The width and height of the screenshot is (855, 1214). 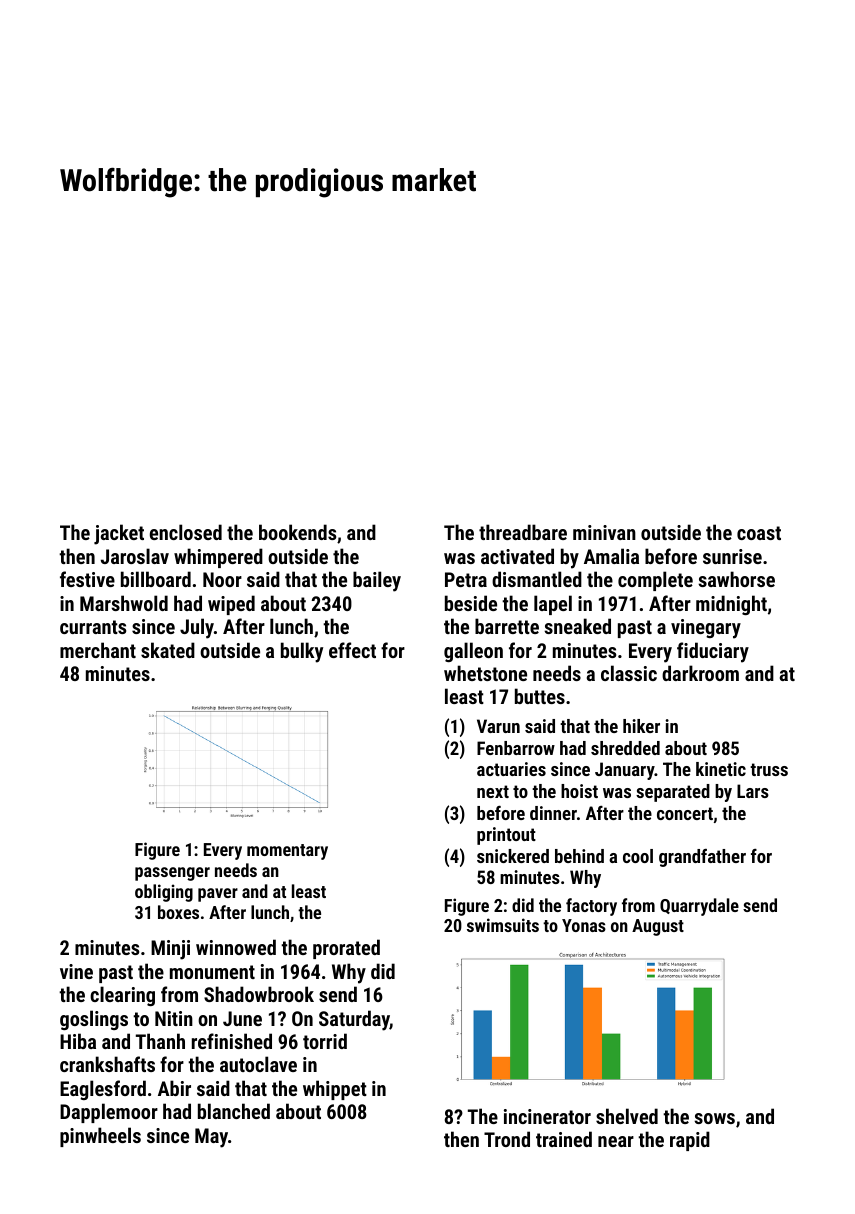 What do you see at coordinates (170, 950) in the screenshot?
I see `Minji` at bounding box center [170, 950].
